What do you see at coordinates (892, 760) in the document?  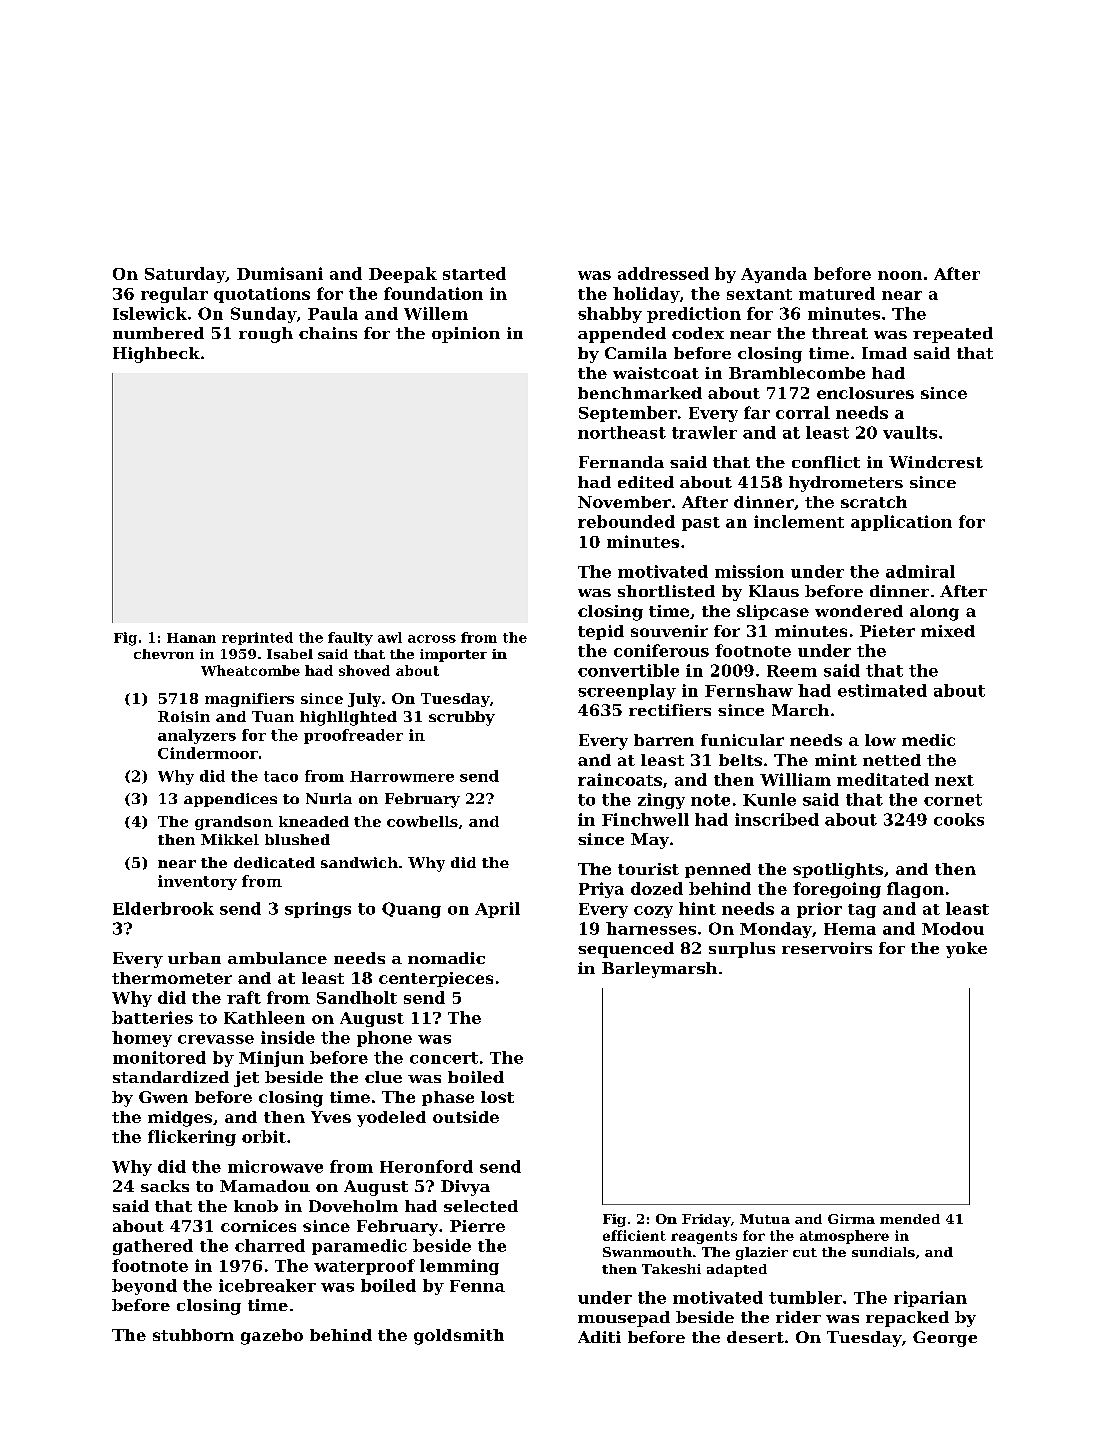 I see `netted` at bounding box center [892, 760].
